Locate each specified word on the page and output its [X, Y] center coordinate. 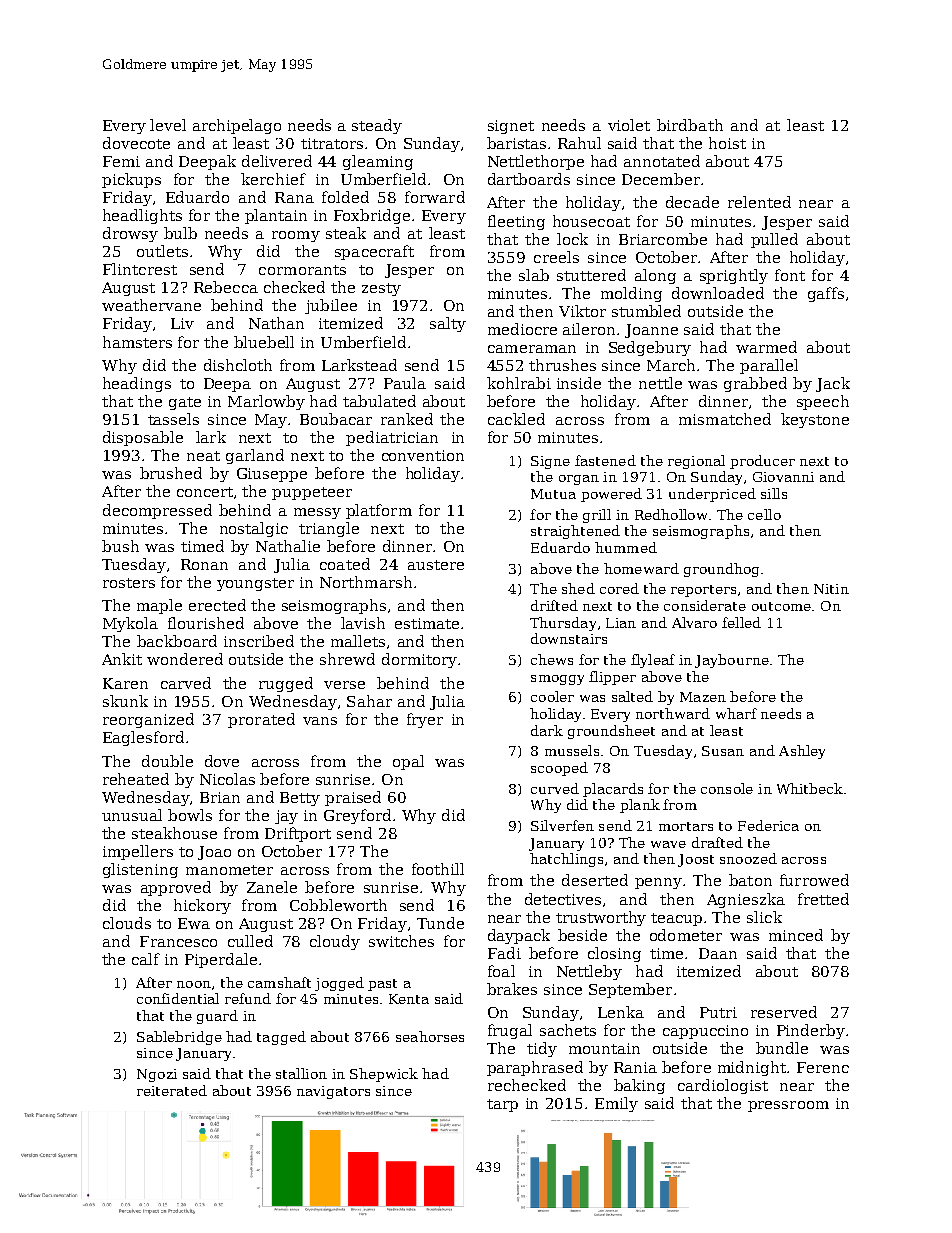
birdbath [690, 125]
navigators [333, 1092]
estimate [427, 623]
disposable [143, 438]
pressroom [788, 1106]
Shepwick [384, 1075]
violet [629, 125]
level [168, 125]
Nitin [831, 589]
